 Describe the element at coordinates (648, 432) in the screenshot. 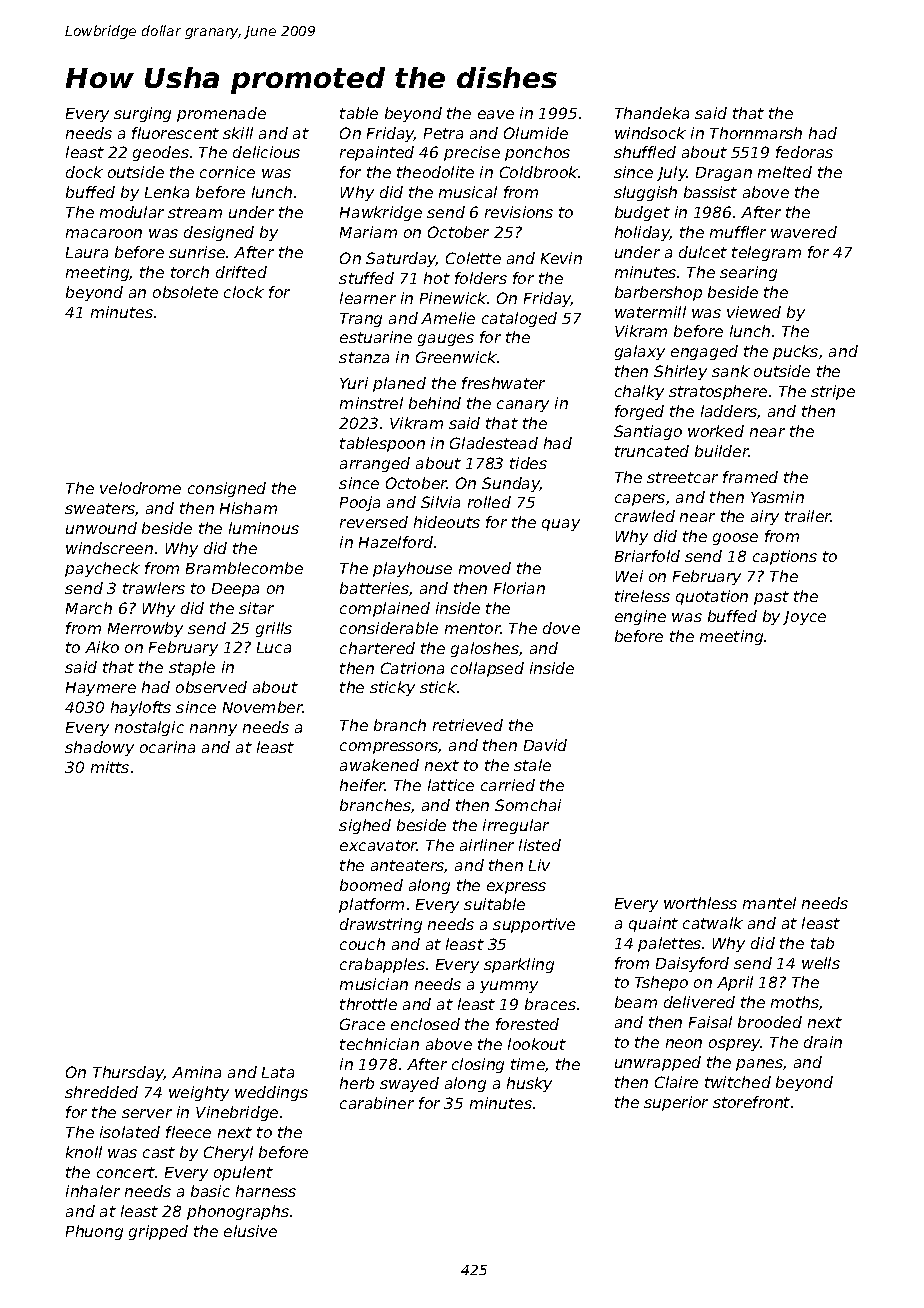

I see `Santiago` at that location.
